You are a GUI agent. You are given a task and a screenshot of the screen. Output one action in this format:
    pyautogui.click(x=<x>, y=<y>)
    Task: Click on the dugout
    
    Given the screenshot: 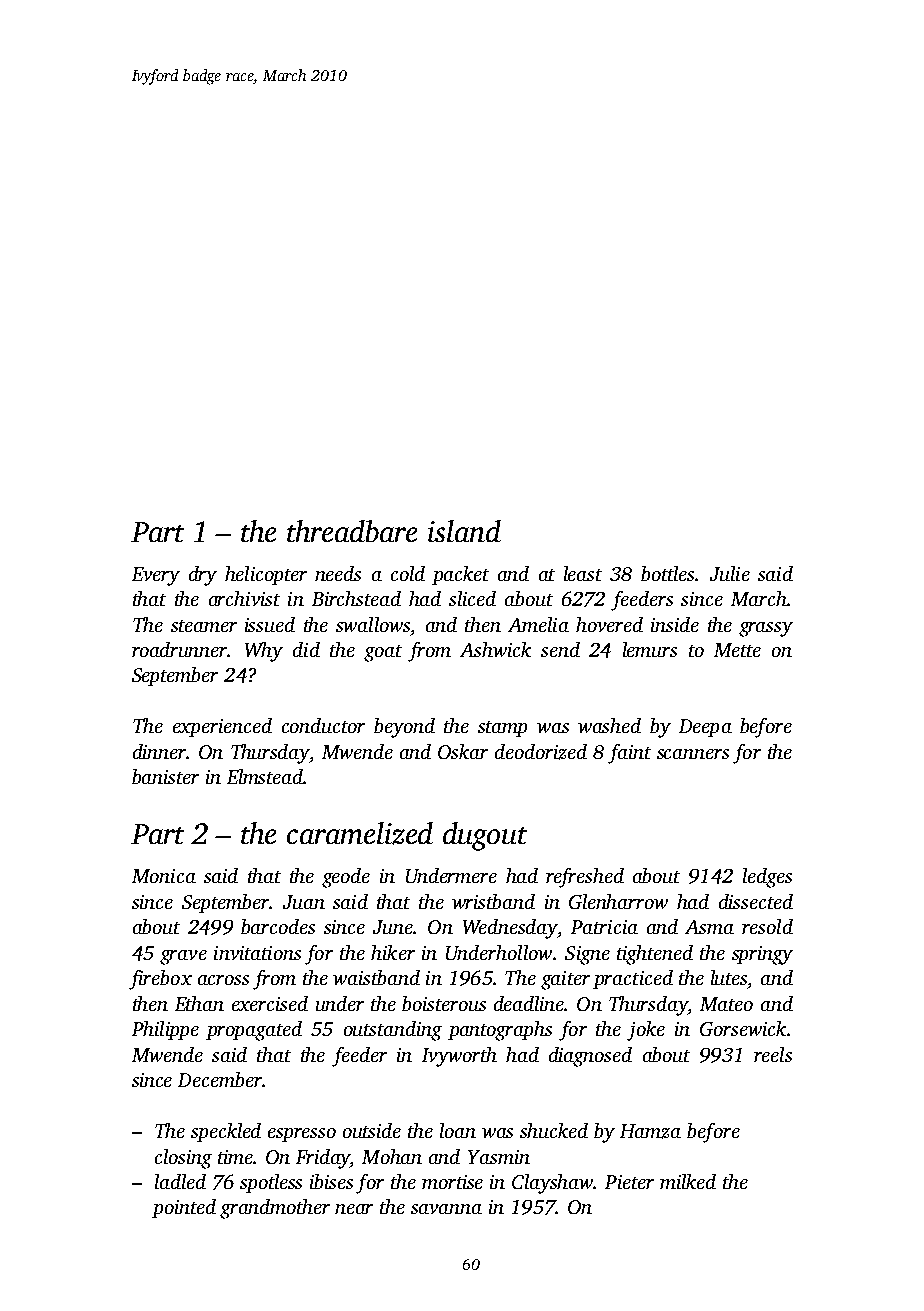 What is the action you would take?
    pyautogui.click(x=485, y=836)
